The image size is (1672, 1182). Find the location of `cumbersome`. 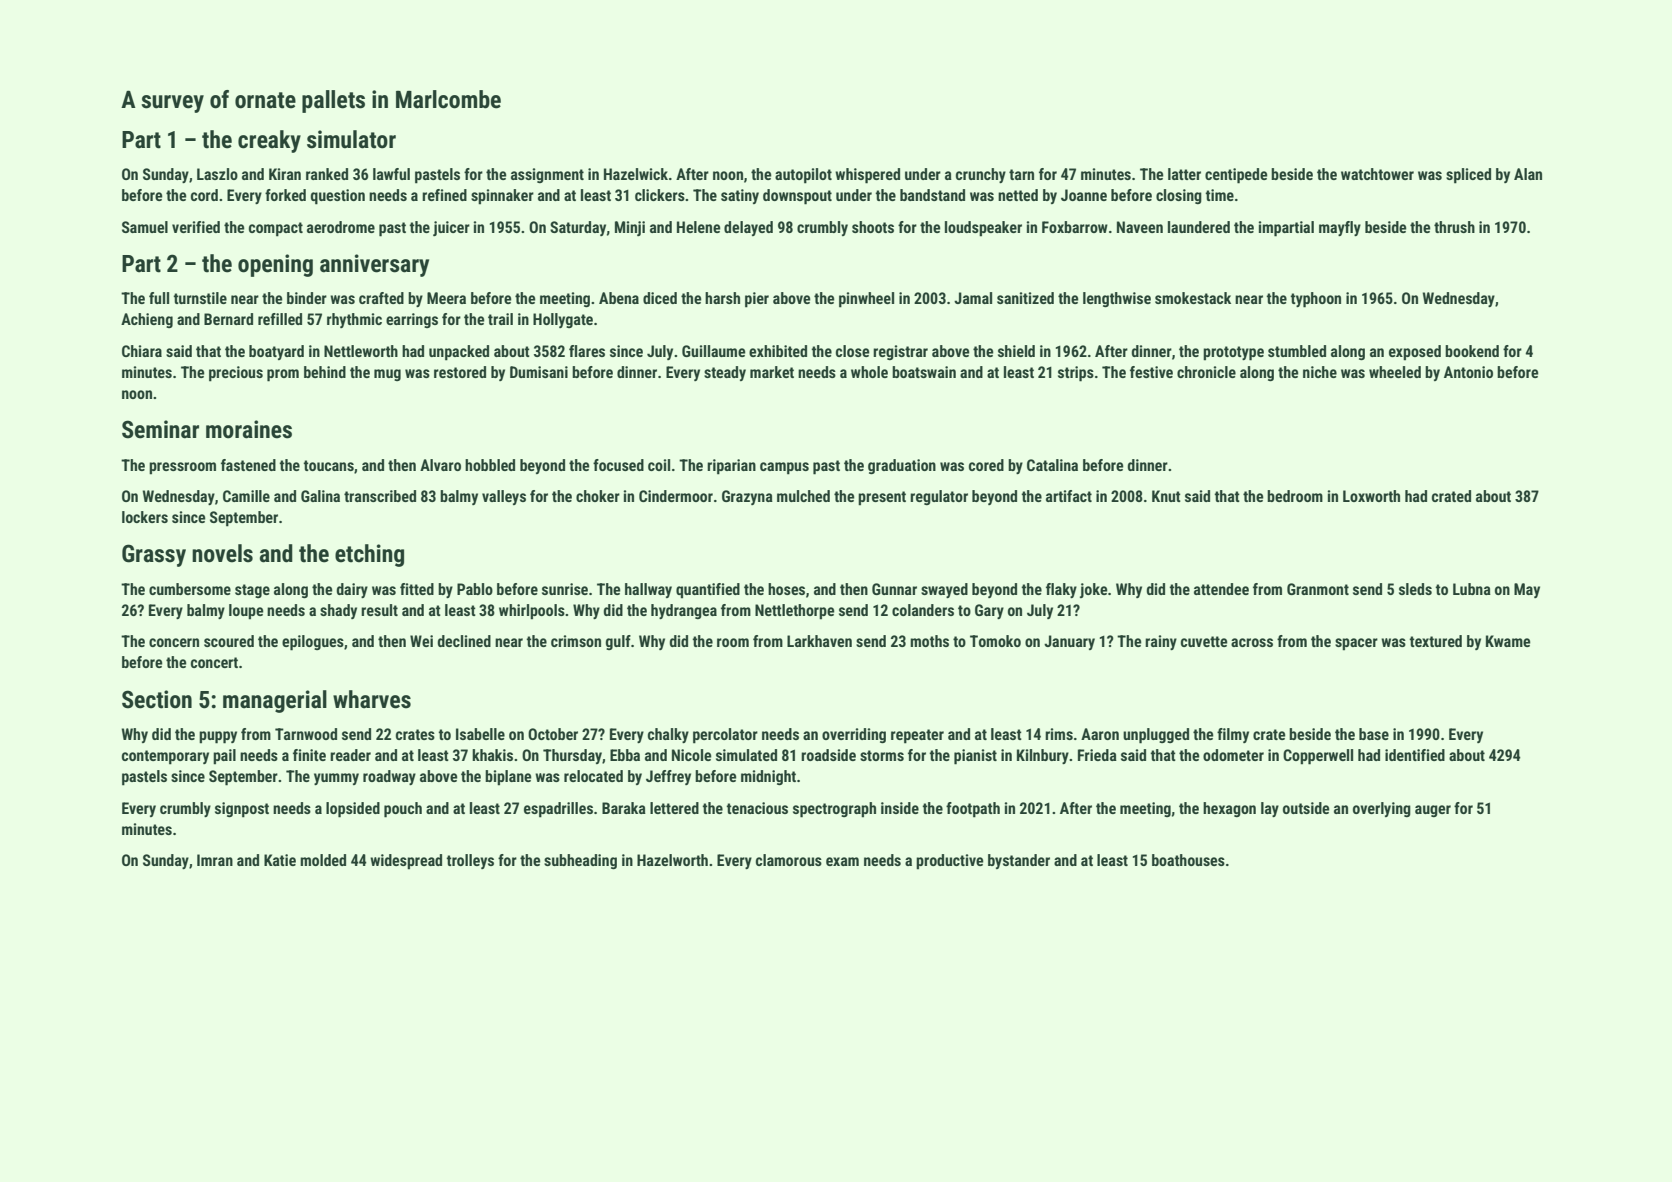

cumbersome is located at coordinates (190, 589).
